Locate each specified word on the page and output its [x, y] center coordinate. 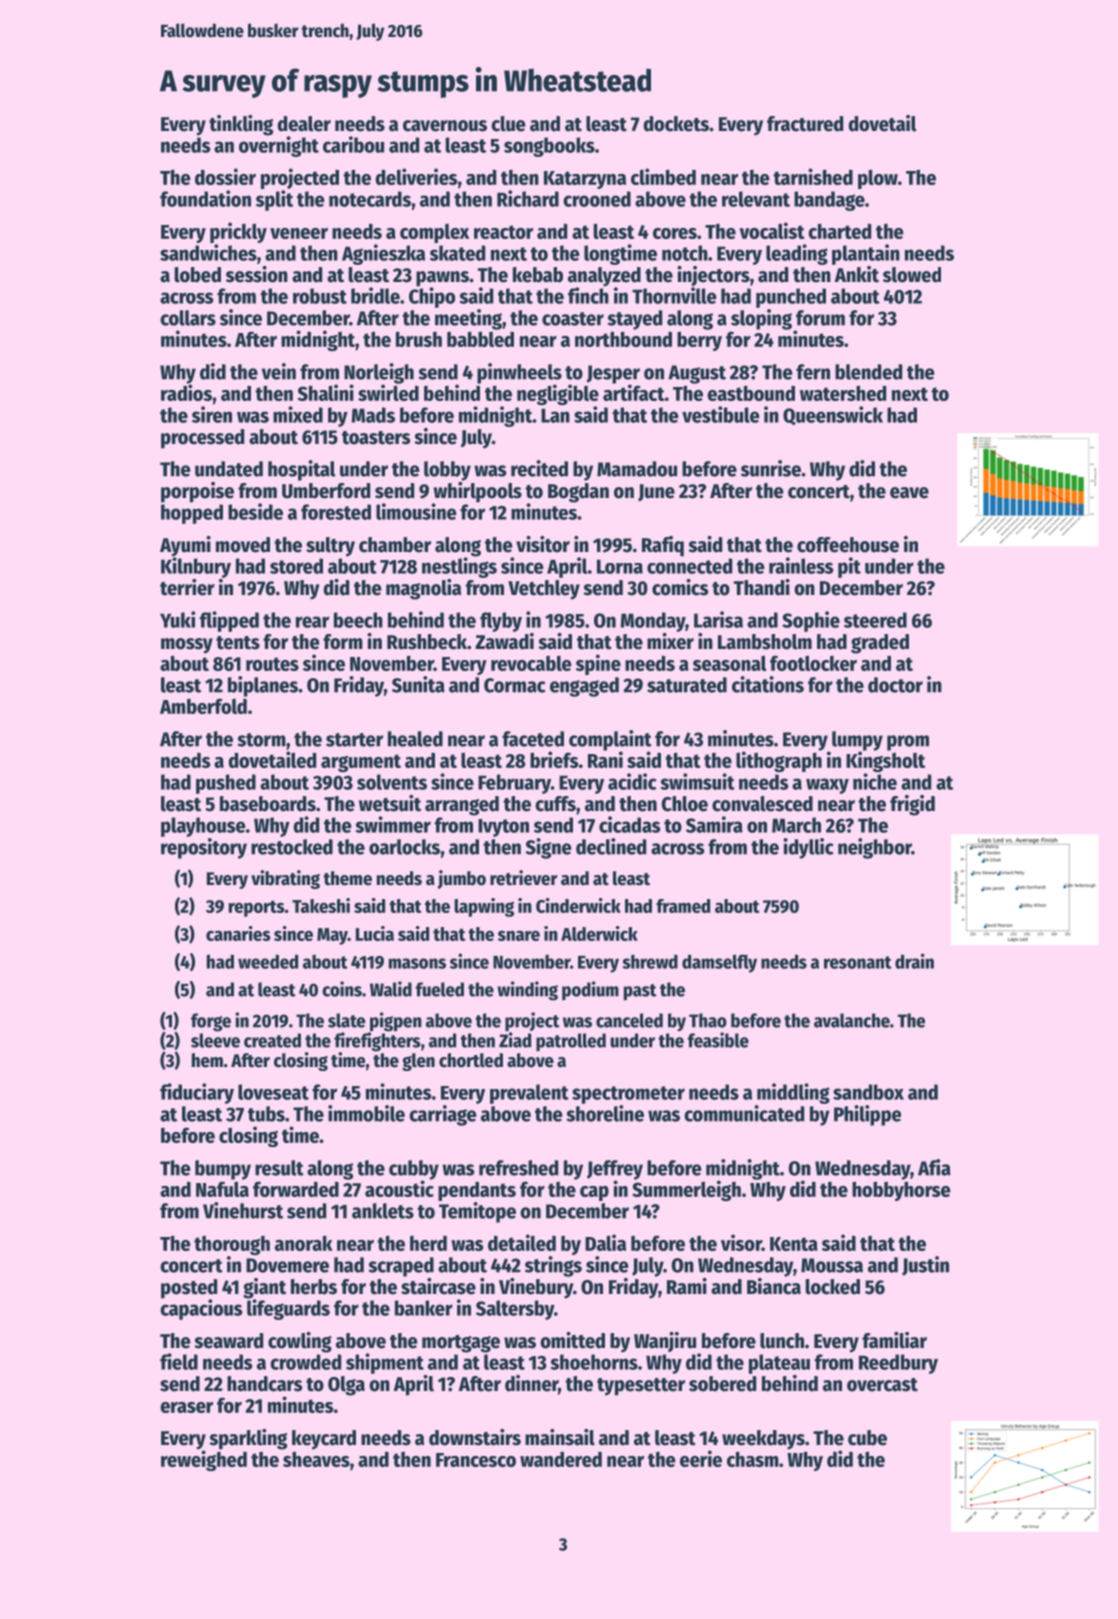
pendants [477, 1191]
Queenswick [833, 416]
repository [204, 848]
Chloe [684, 804]
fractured [805, 124]
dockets [676, 124]
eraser [186, 1407]
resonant [857, 962]
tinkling [241, 125]
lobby [447, 471]
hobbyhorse [901, 1191]
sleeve [215, 1040]
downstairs [475, 1437]
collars [188, 318]
